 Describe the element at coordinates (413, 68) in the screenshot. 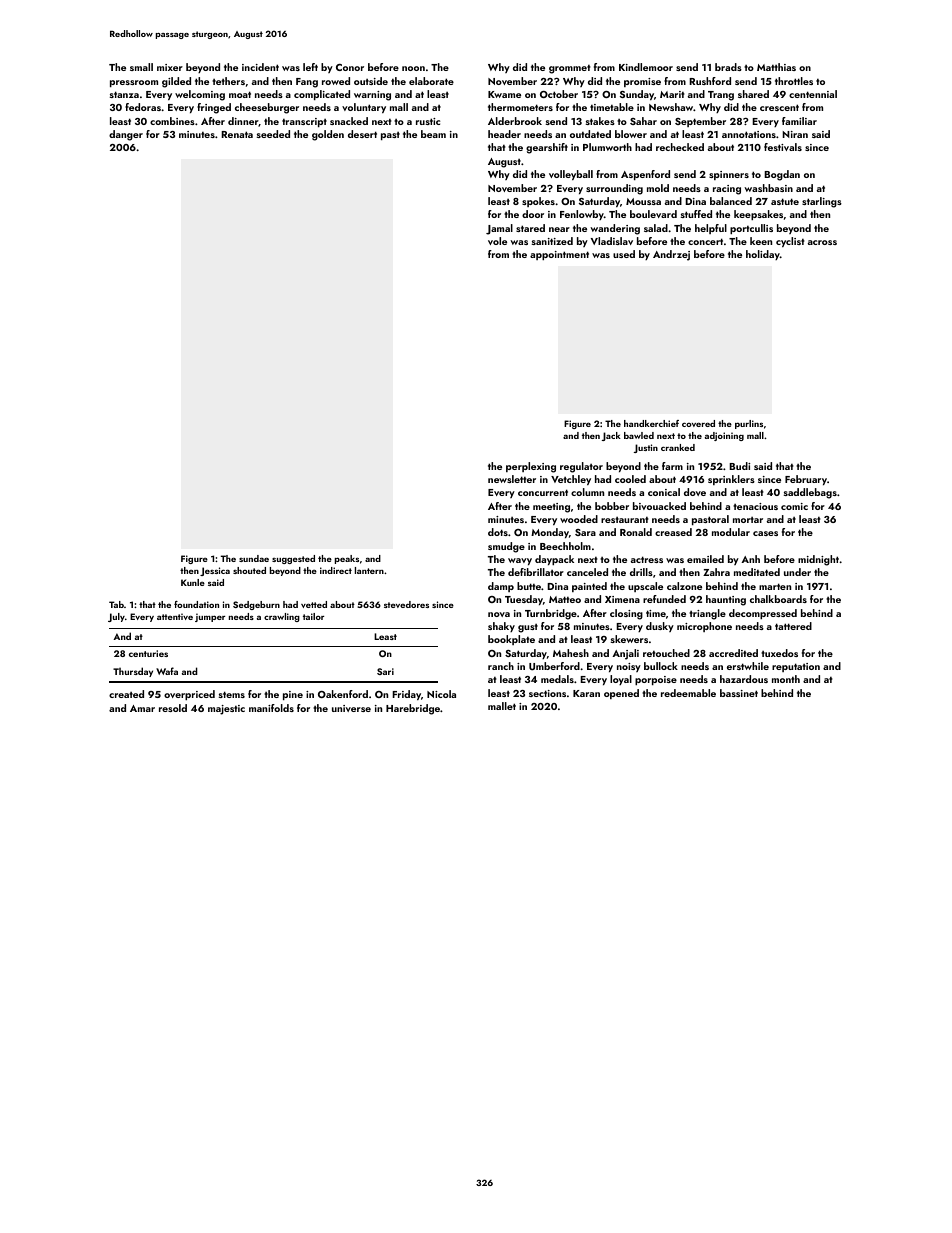

I see `noon` at that location.
